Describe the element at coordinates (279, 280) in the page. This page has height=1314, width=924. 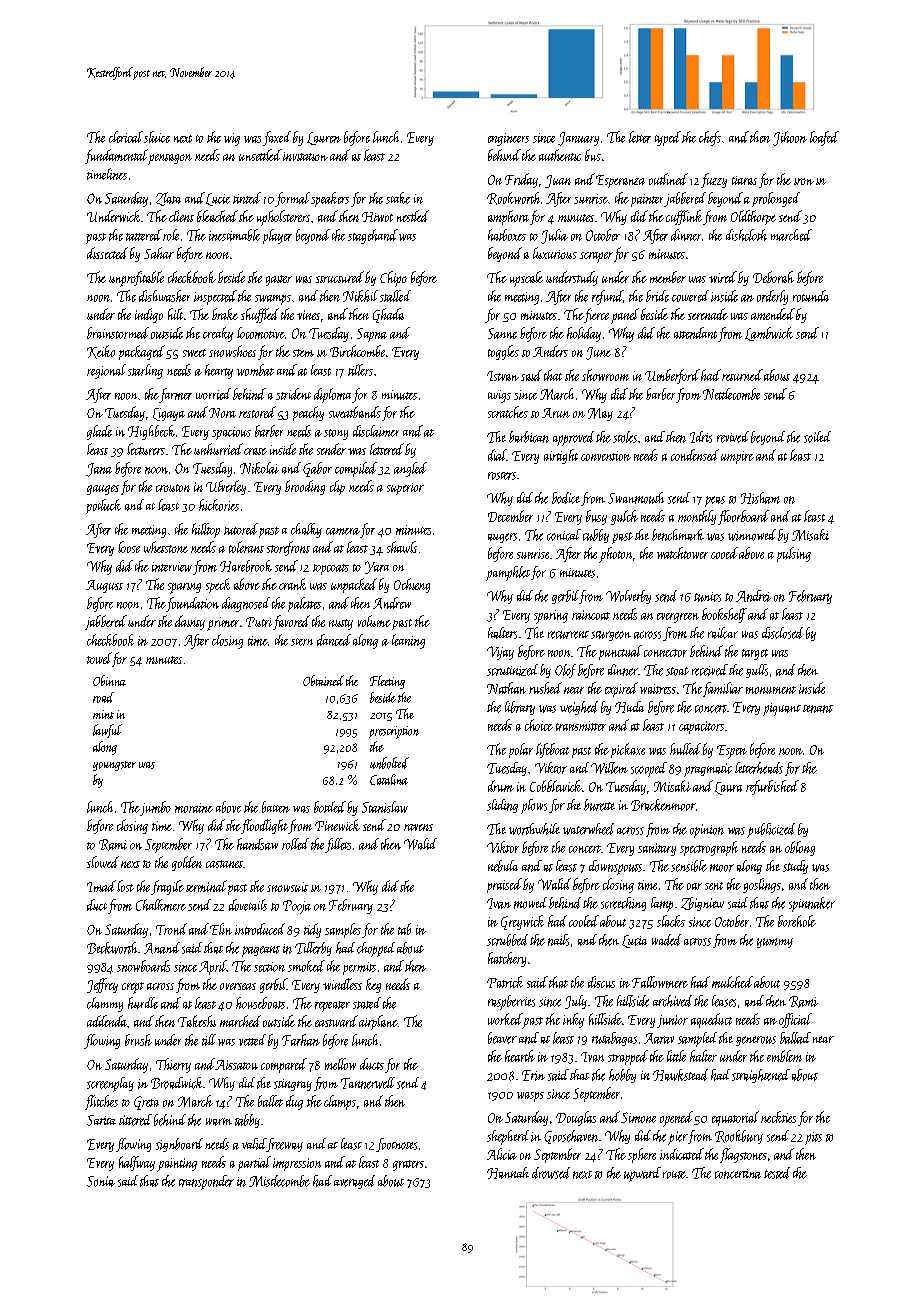
I see `gaiter` at that location.
